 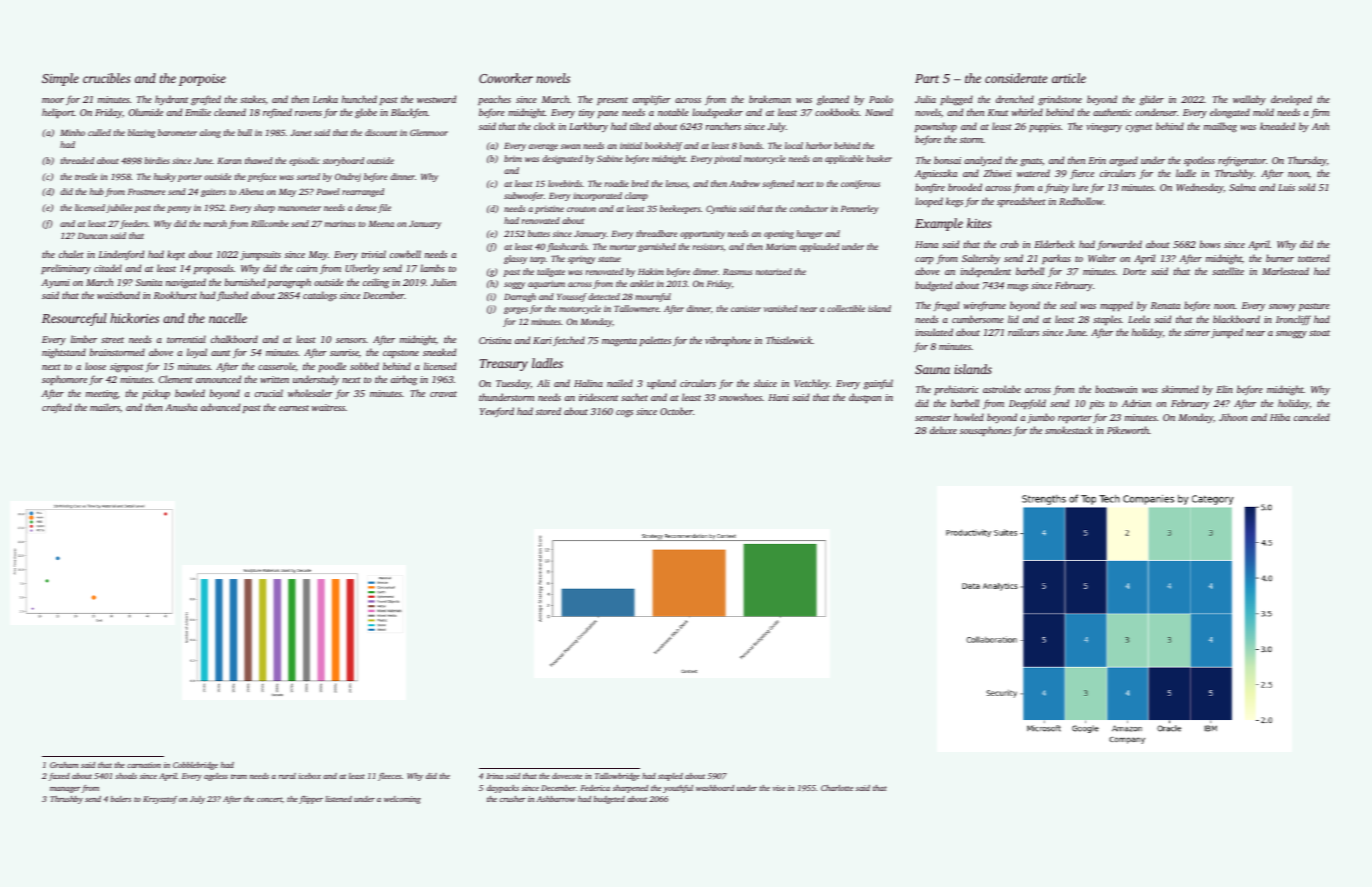 What do you see at coordinates (374, 254) in the screenshot?
I see `trivial` at bounding box center [374, 254].
